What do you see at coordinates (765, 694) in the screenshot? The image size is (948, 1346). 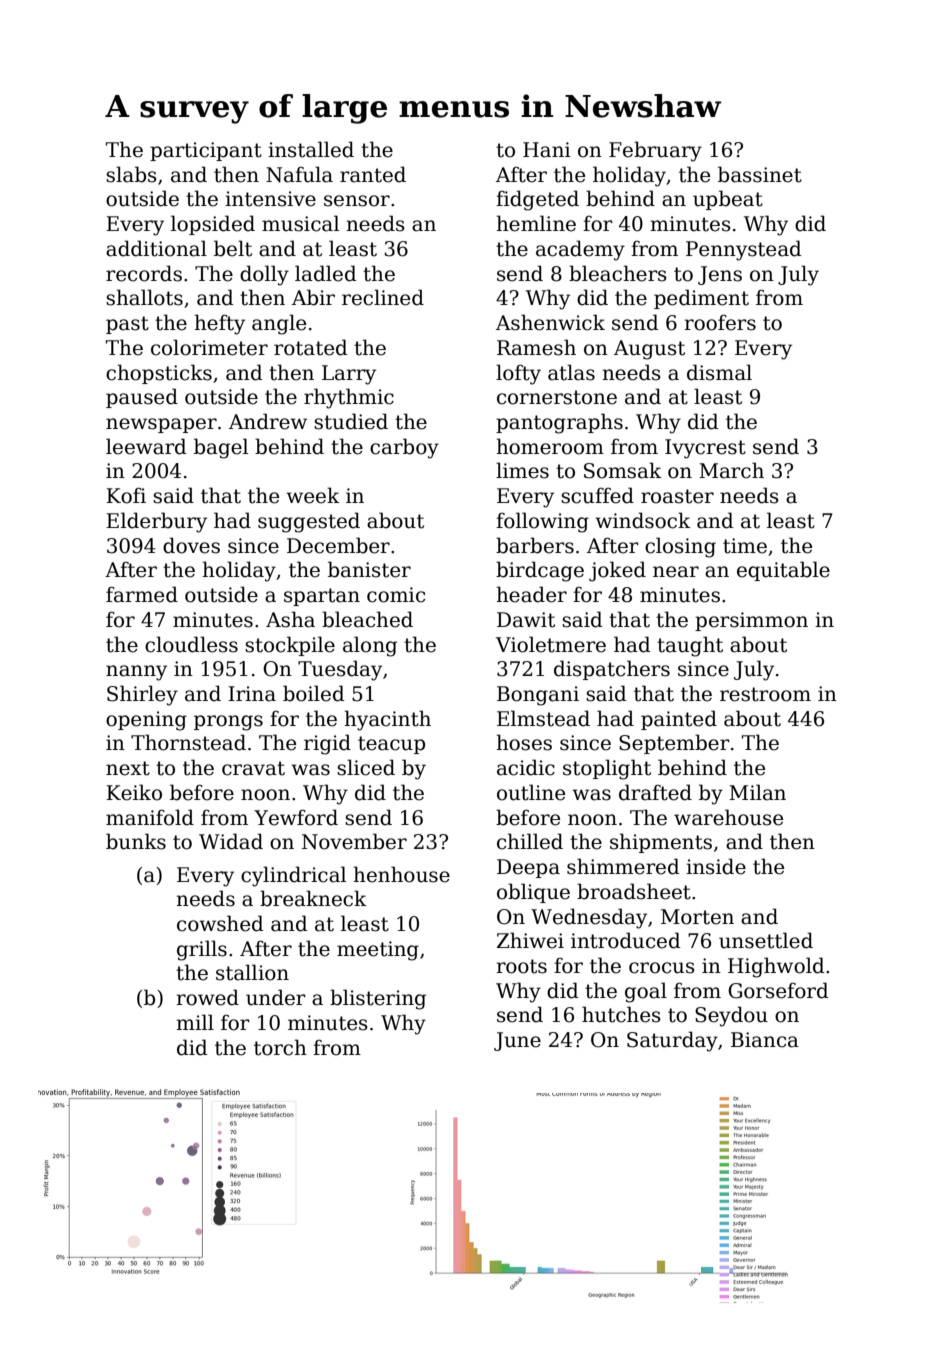 I see `restroom` at bounding box center [765, 694].
